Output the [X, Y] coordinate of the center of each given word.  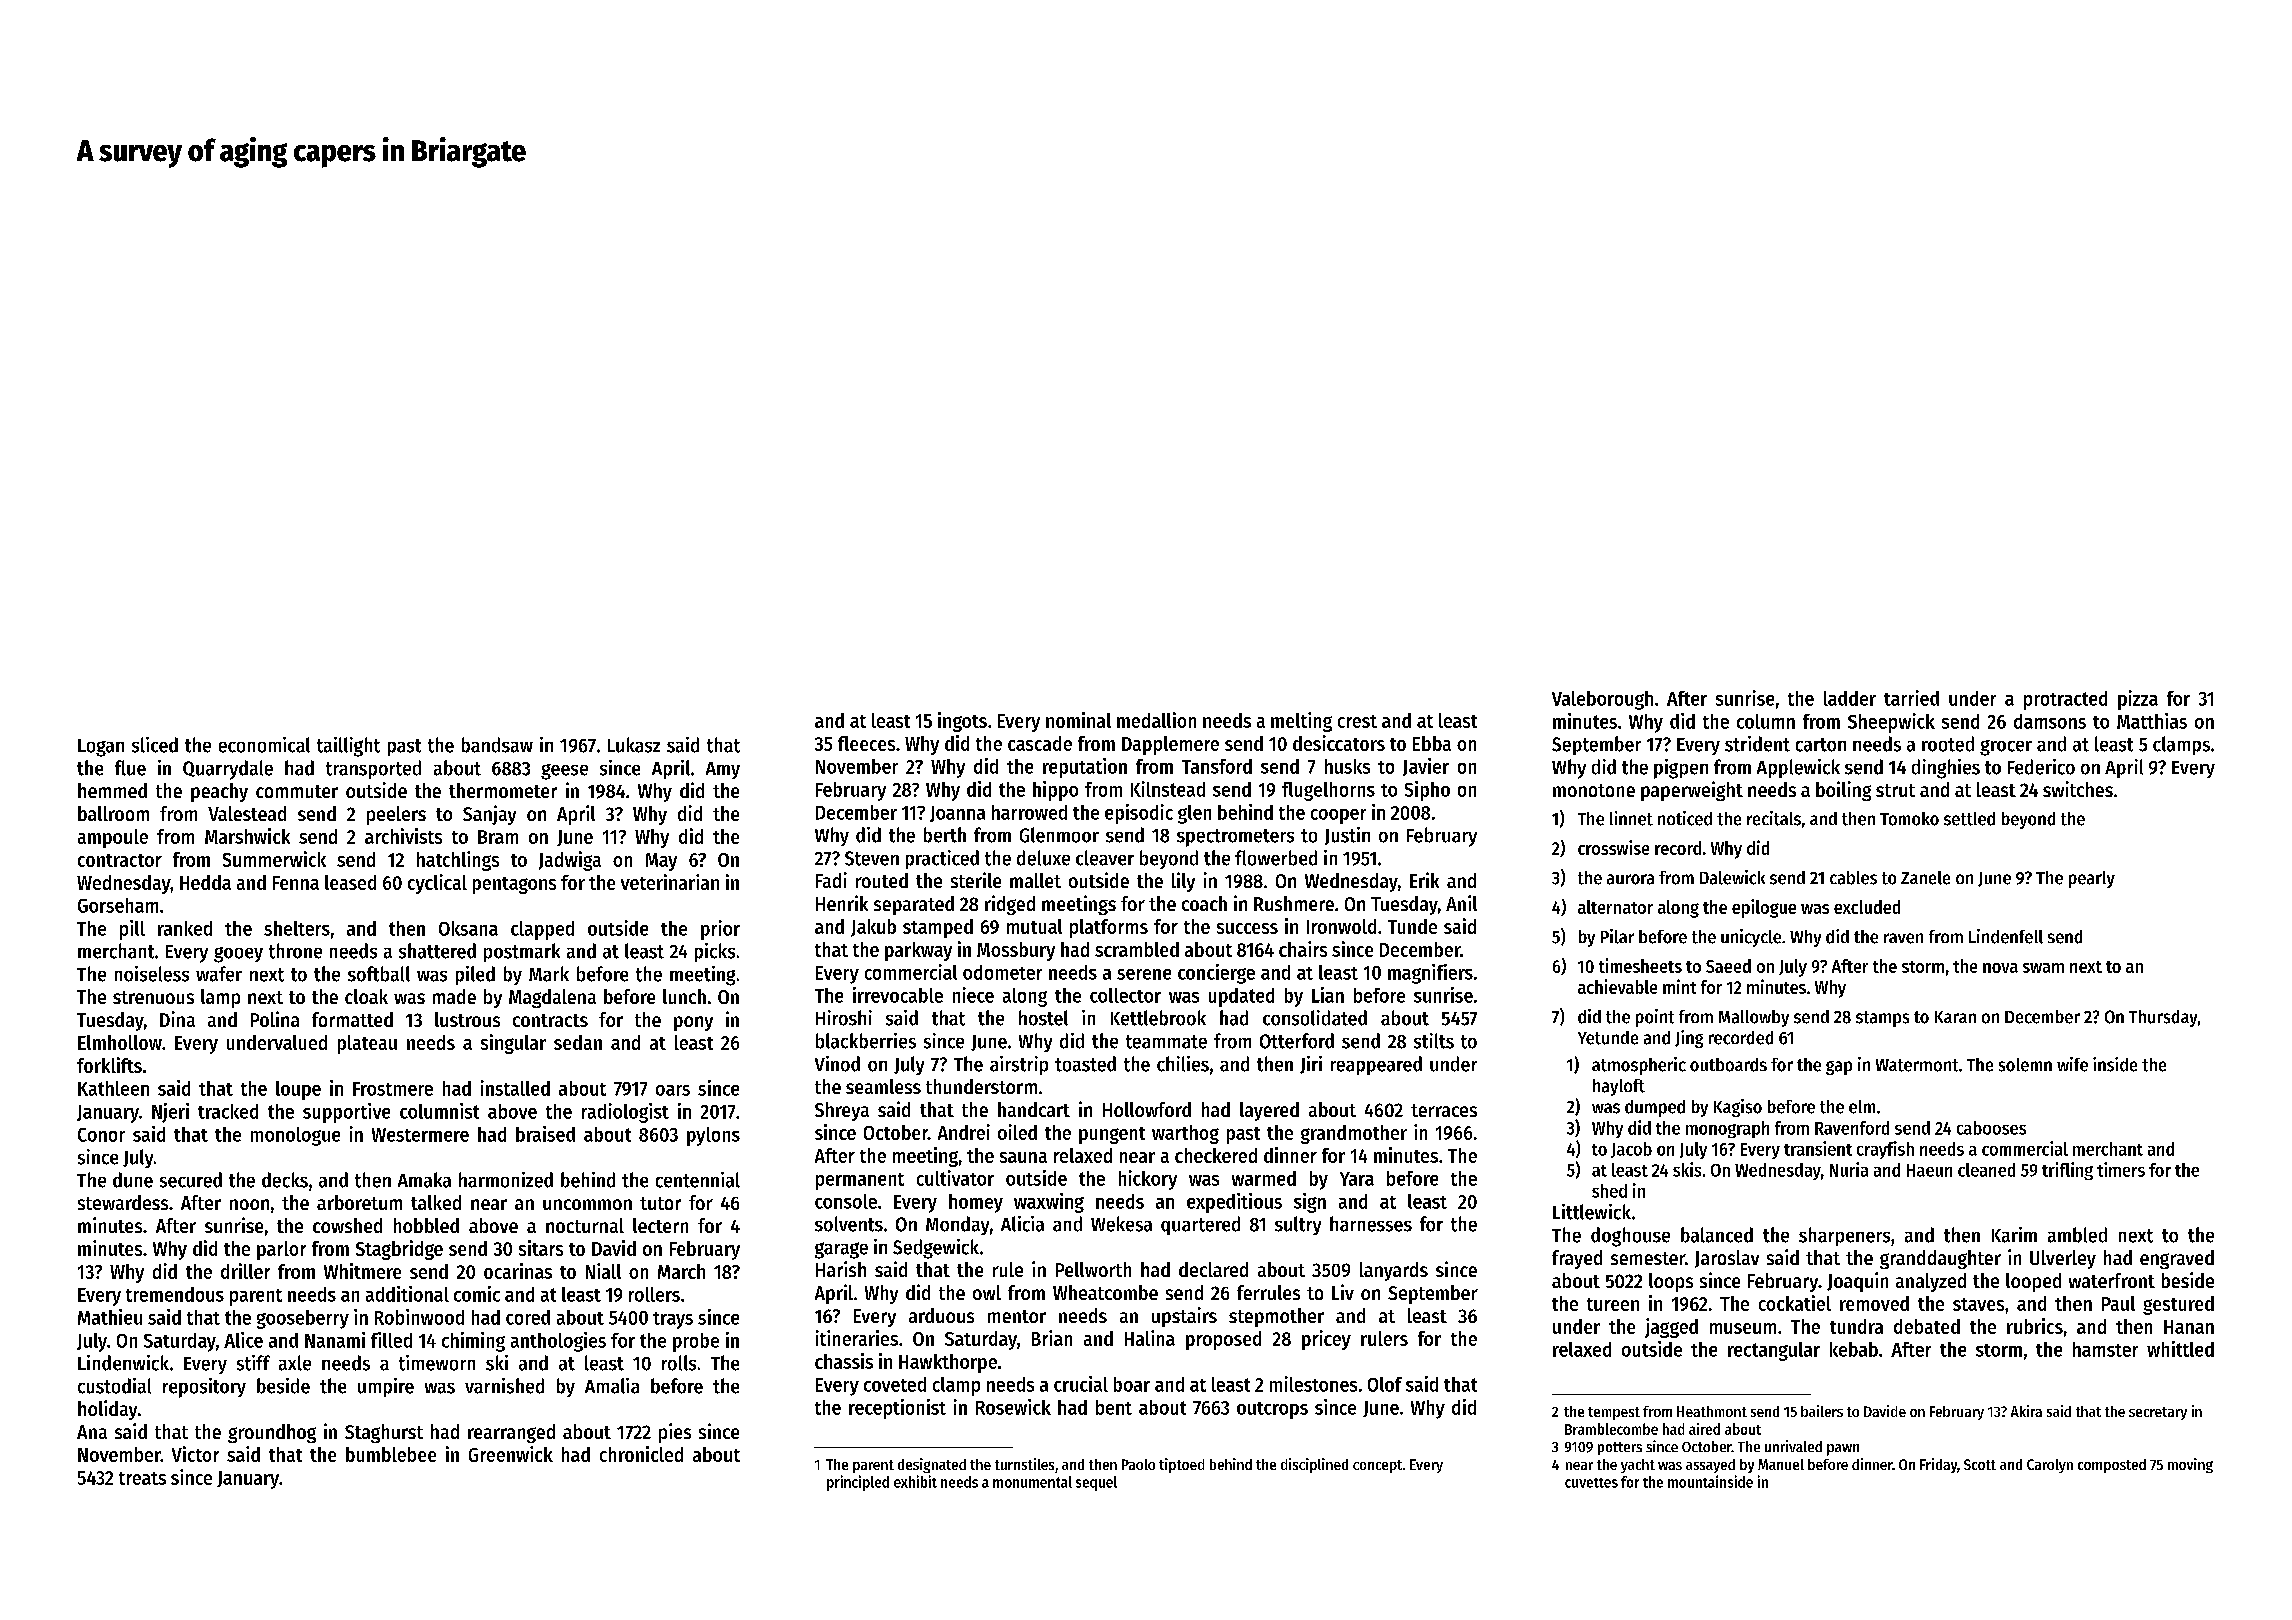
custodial [114, 1386]
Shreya [842, 1111]
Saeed [1728, 966]
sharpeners [1844, 1236]
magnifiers [1430, 974]
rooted [1948, 744]
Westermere [420, 1135]
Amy [723, 770]
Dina [177, 1019]
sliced [155, 745]
